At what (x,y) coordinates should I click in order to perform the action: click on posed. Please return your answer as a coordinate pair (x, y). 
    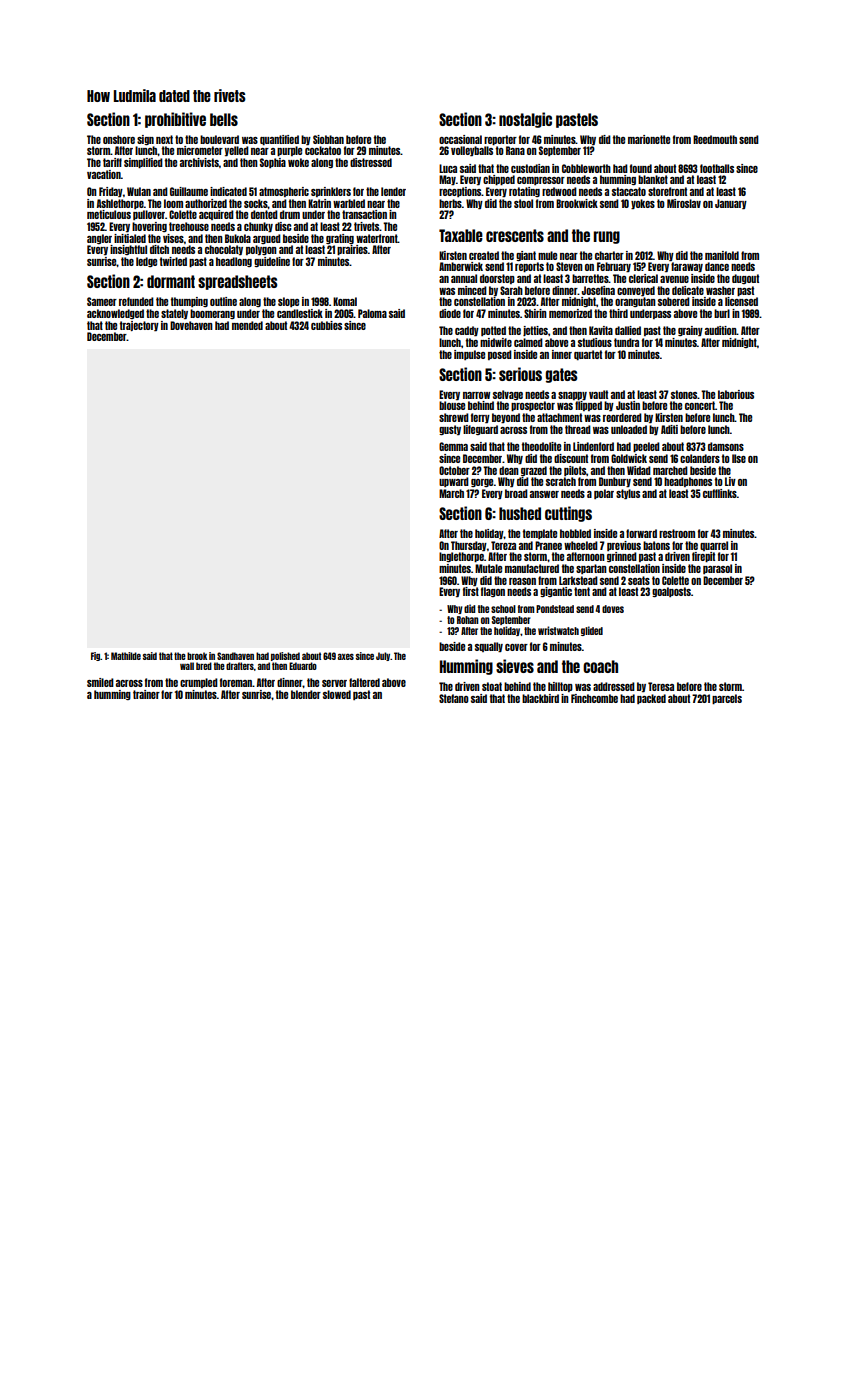
    Looking at the image, I should click on (500, 355).
